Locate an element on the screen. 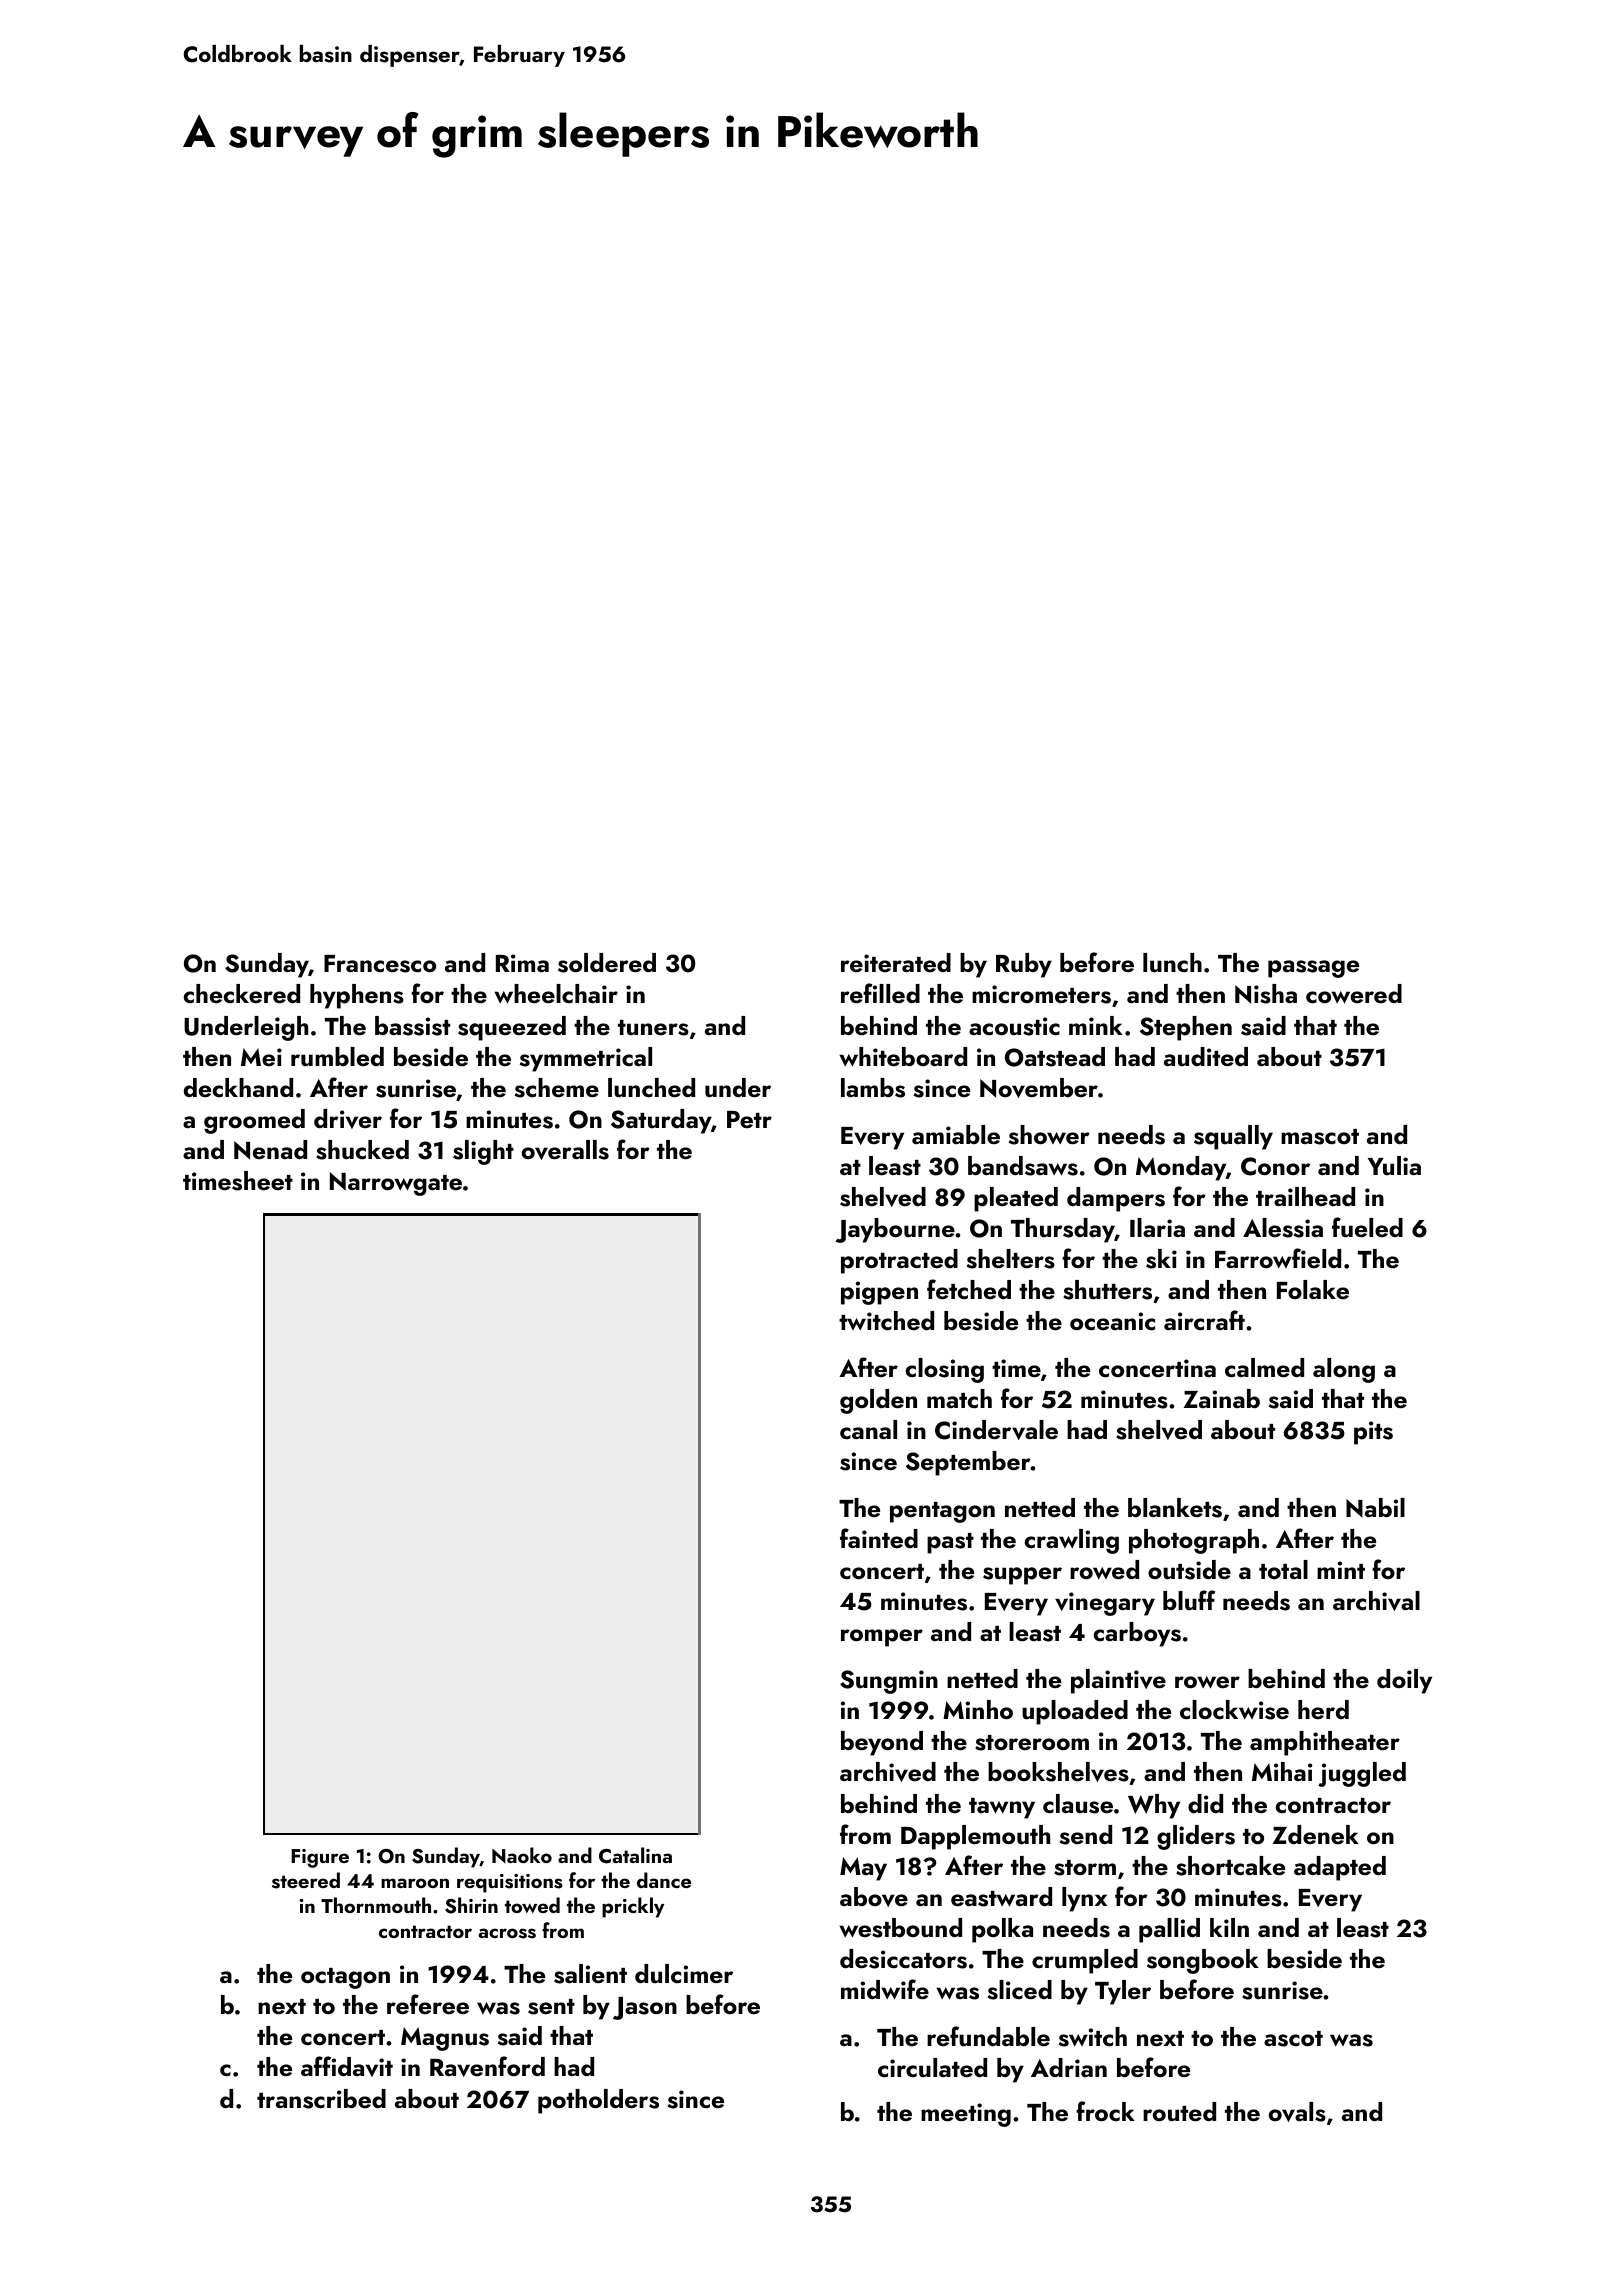 This screenshot has height=2292, width=1620. reiterated is located at coordinates (896, 962).
